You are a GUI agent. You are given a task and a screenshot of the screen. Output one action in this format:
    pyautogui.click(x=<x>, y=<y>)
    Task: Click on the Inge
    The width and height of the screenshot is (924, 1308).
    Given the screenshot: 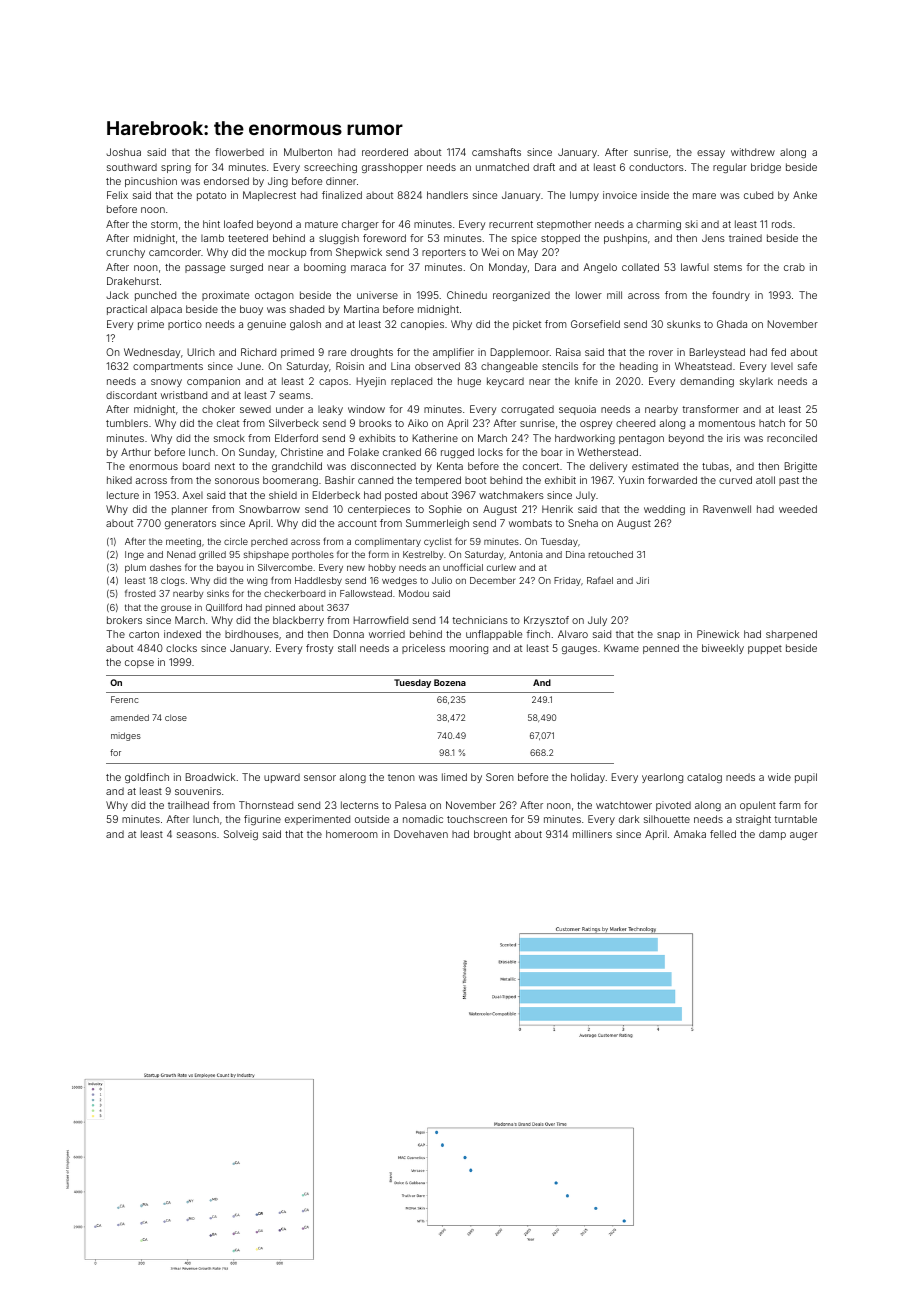 What is the action you would take?
    pyautogui.click(x=134, y=555)
